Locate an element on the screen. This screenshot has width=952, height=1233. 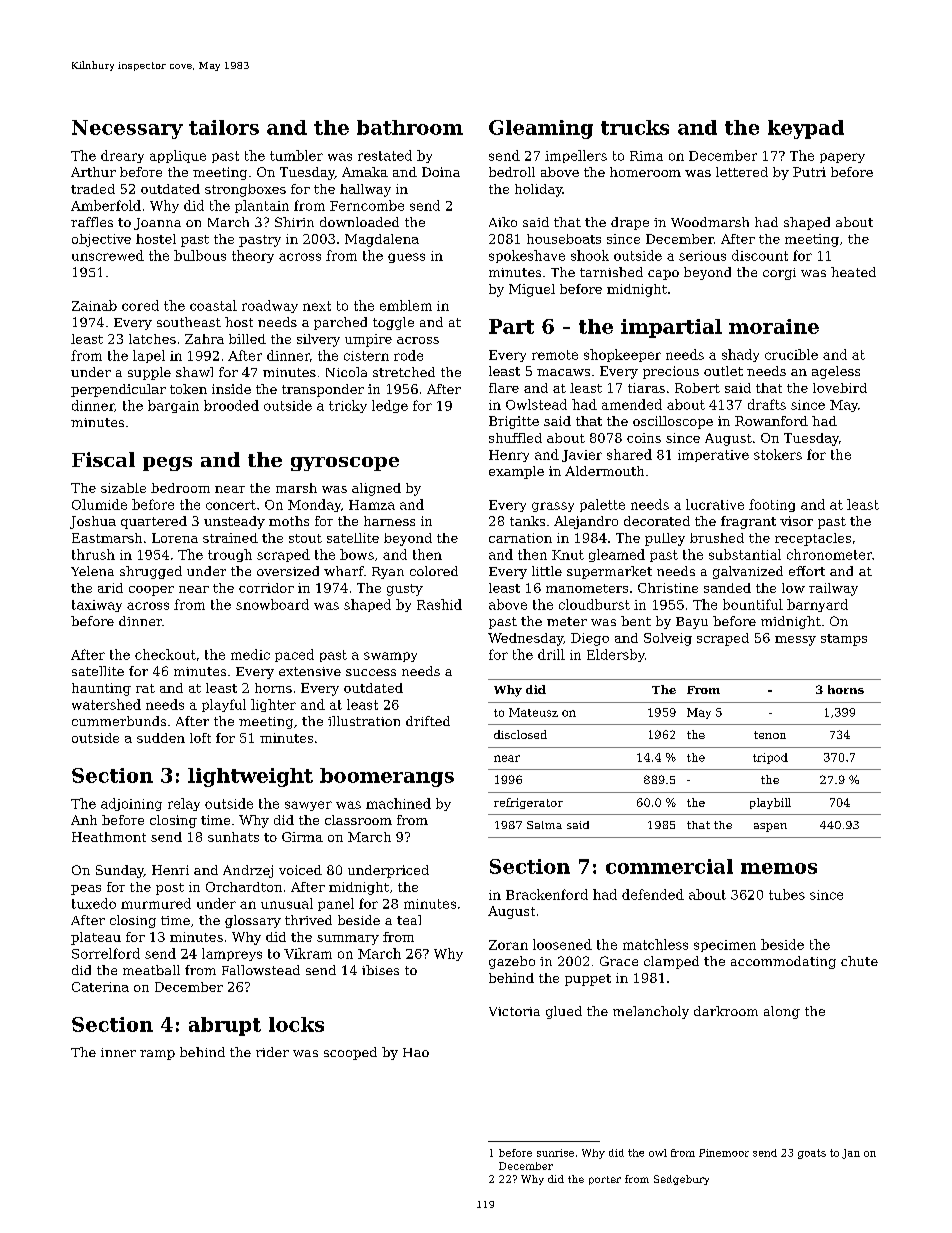
Necessary is located at coordinates (127, 129).
